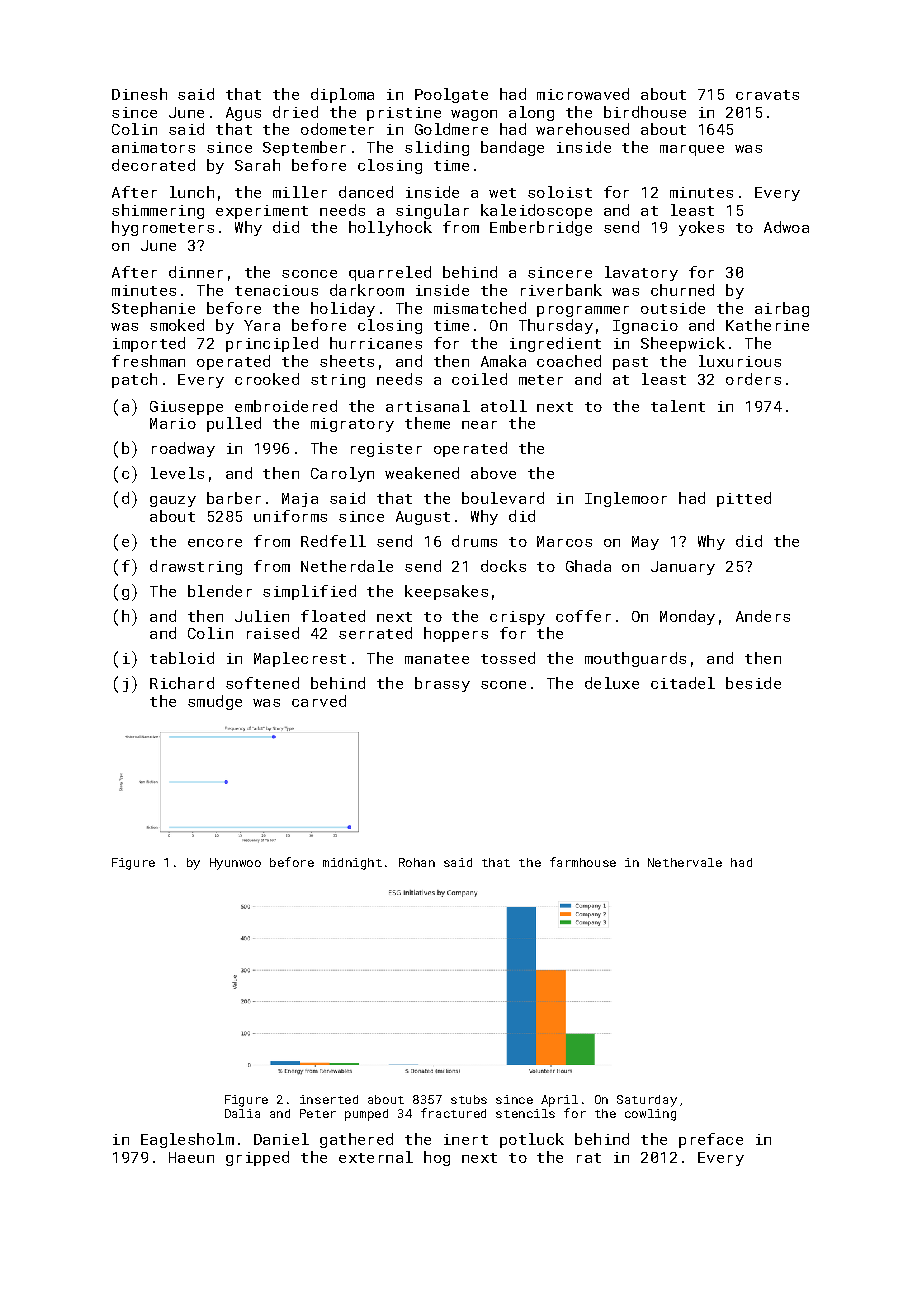 Image resolution: width=924 pixels, height=1314 pixels. Describe the element at coordinates (763, 616) in the image. I see `Anders` at that location.
